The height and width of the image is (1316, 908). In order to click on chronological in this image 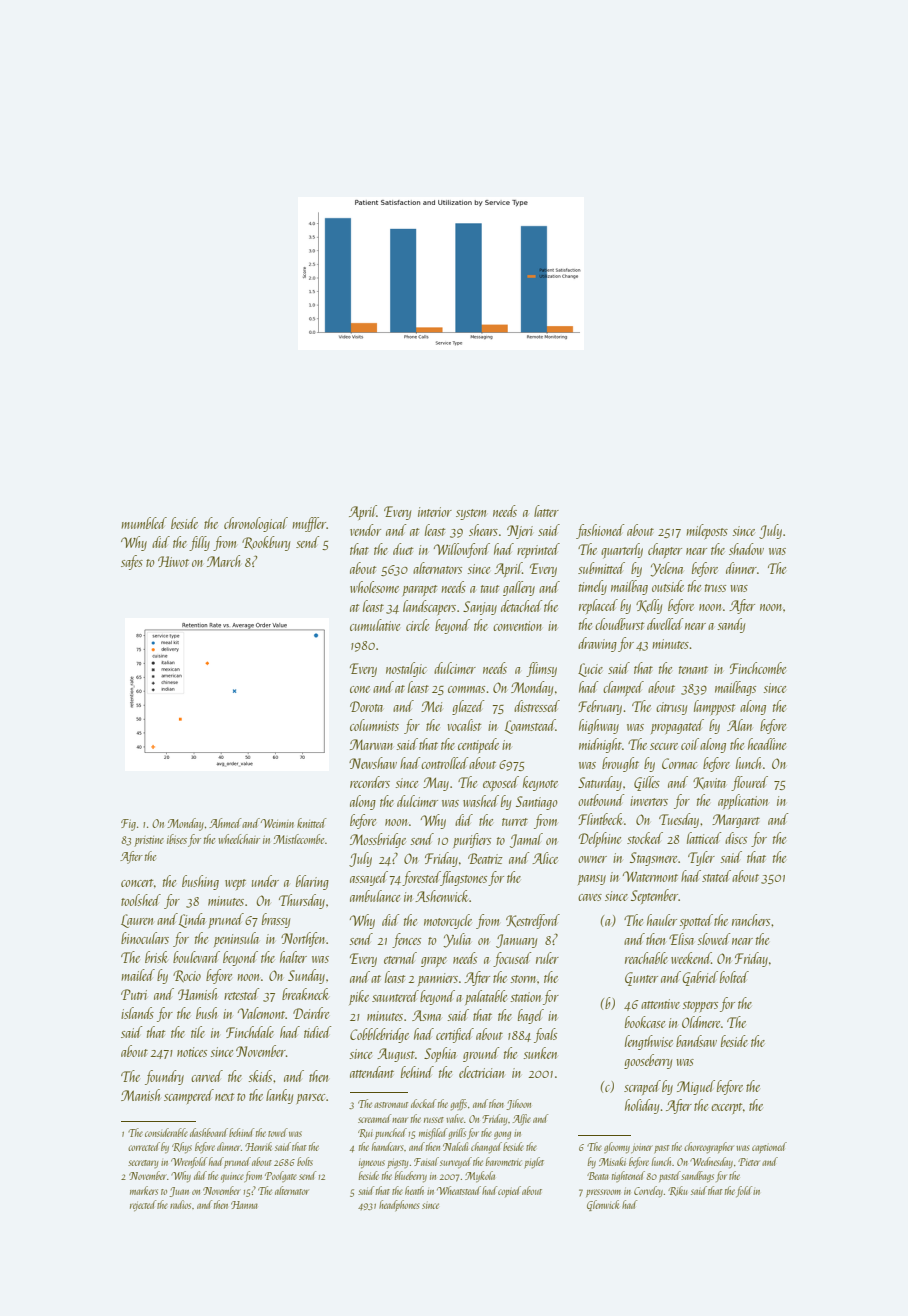, I will do `click(256, 524)`.
